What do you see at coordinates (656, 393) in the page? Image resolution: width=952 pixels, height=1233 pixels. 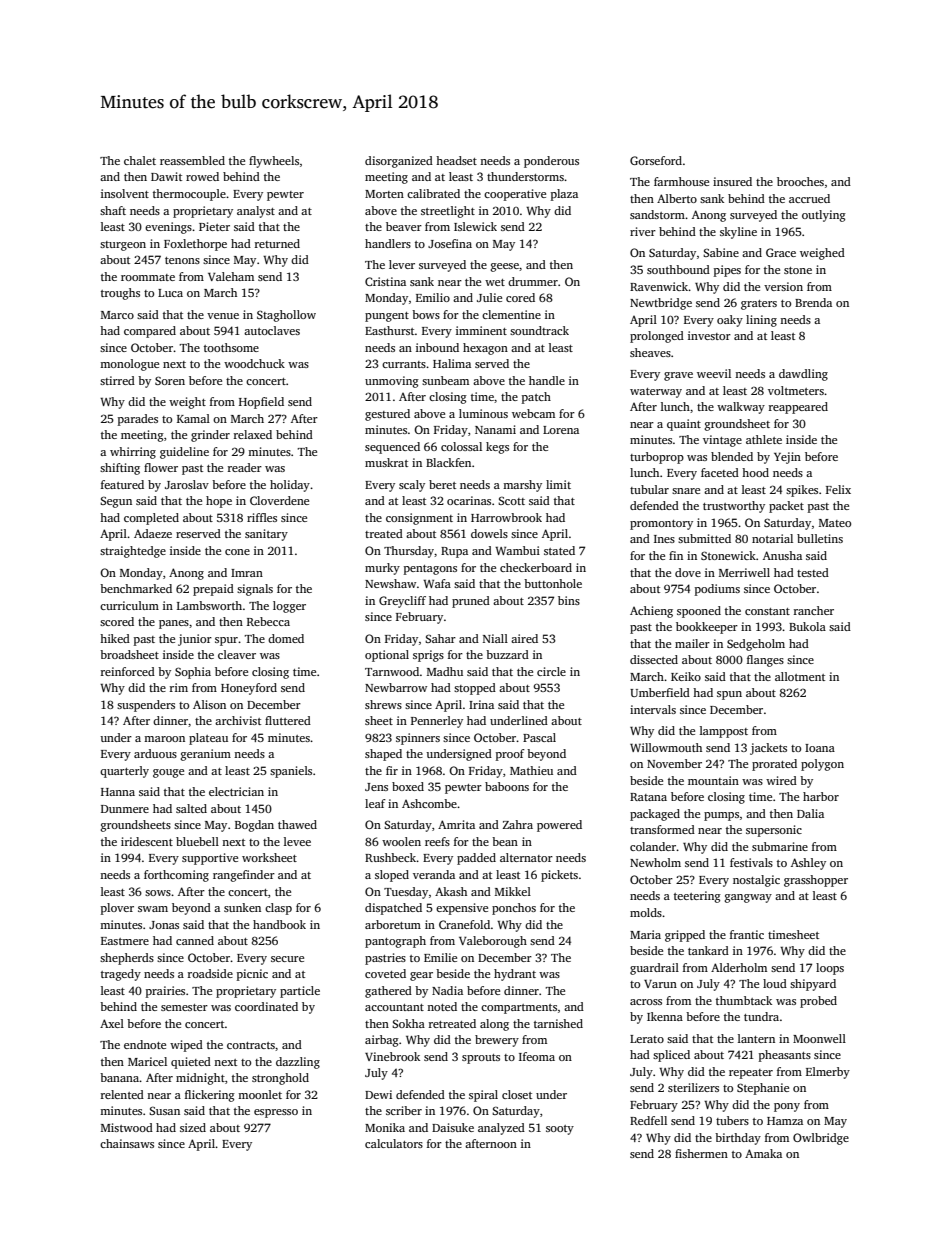 I see `waterway` at bounding box center [656, 393].
